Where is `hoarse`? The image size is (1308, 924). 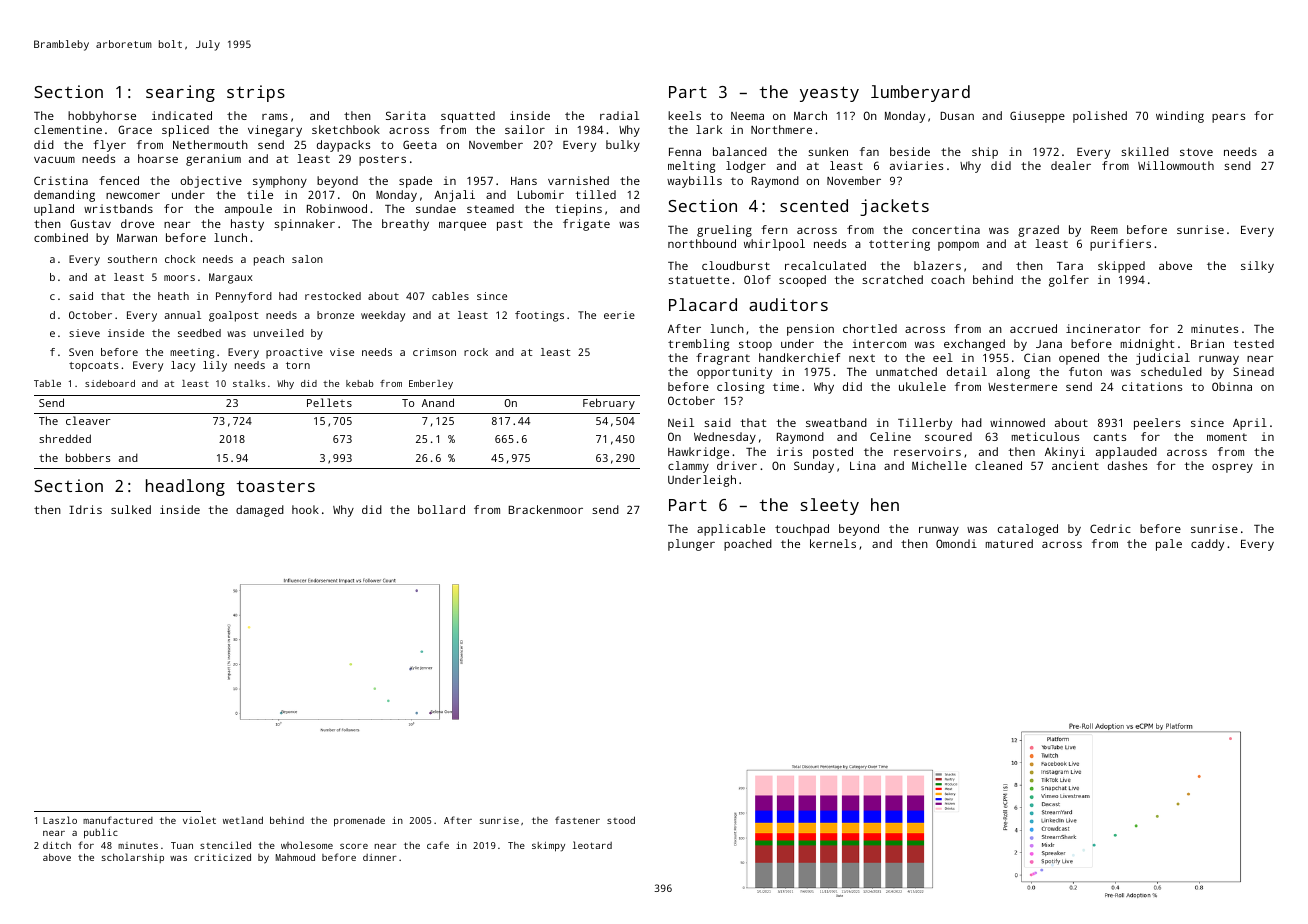
hoarse is located at coordinates (158, 158).
